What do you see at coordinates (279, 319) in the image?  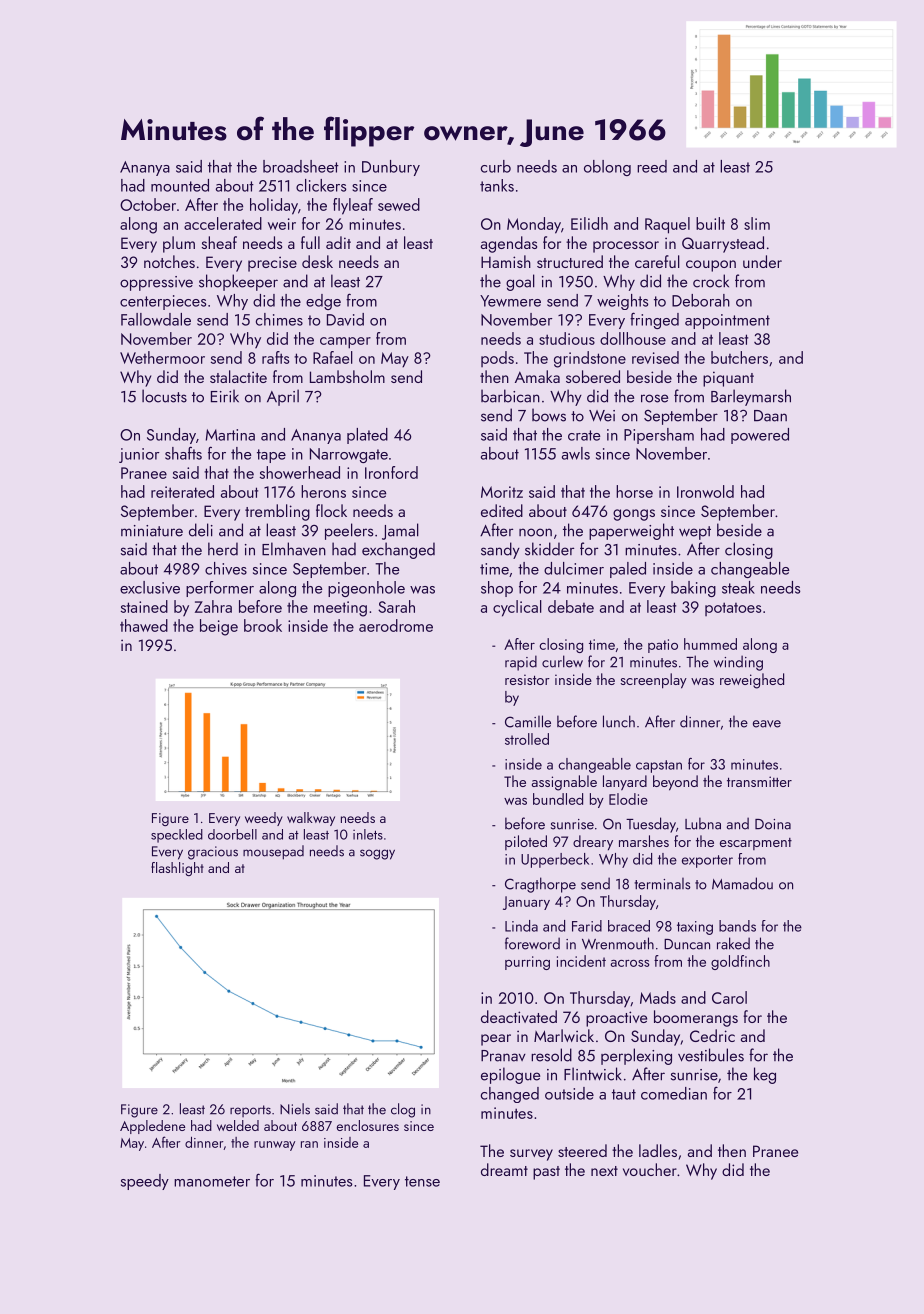 I see `chimes` at bounding box center [279, 319].
